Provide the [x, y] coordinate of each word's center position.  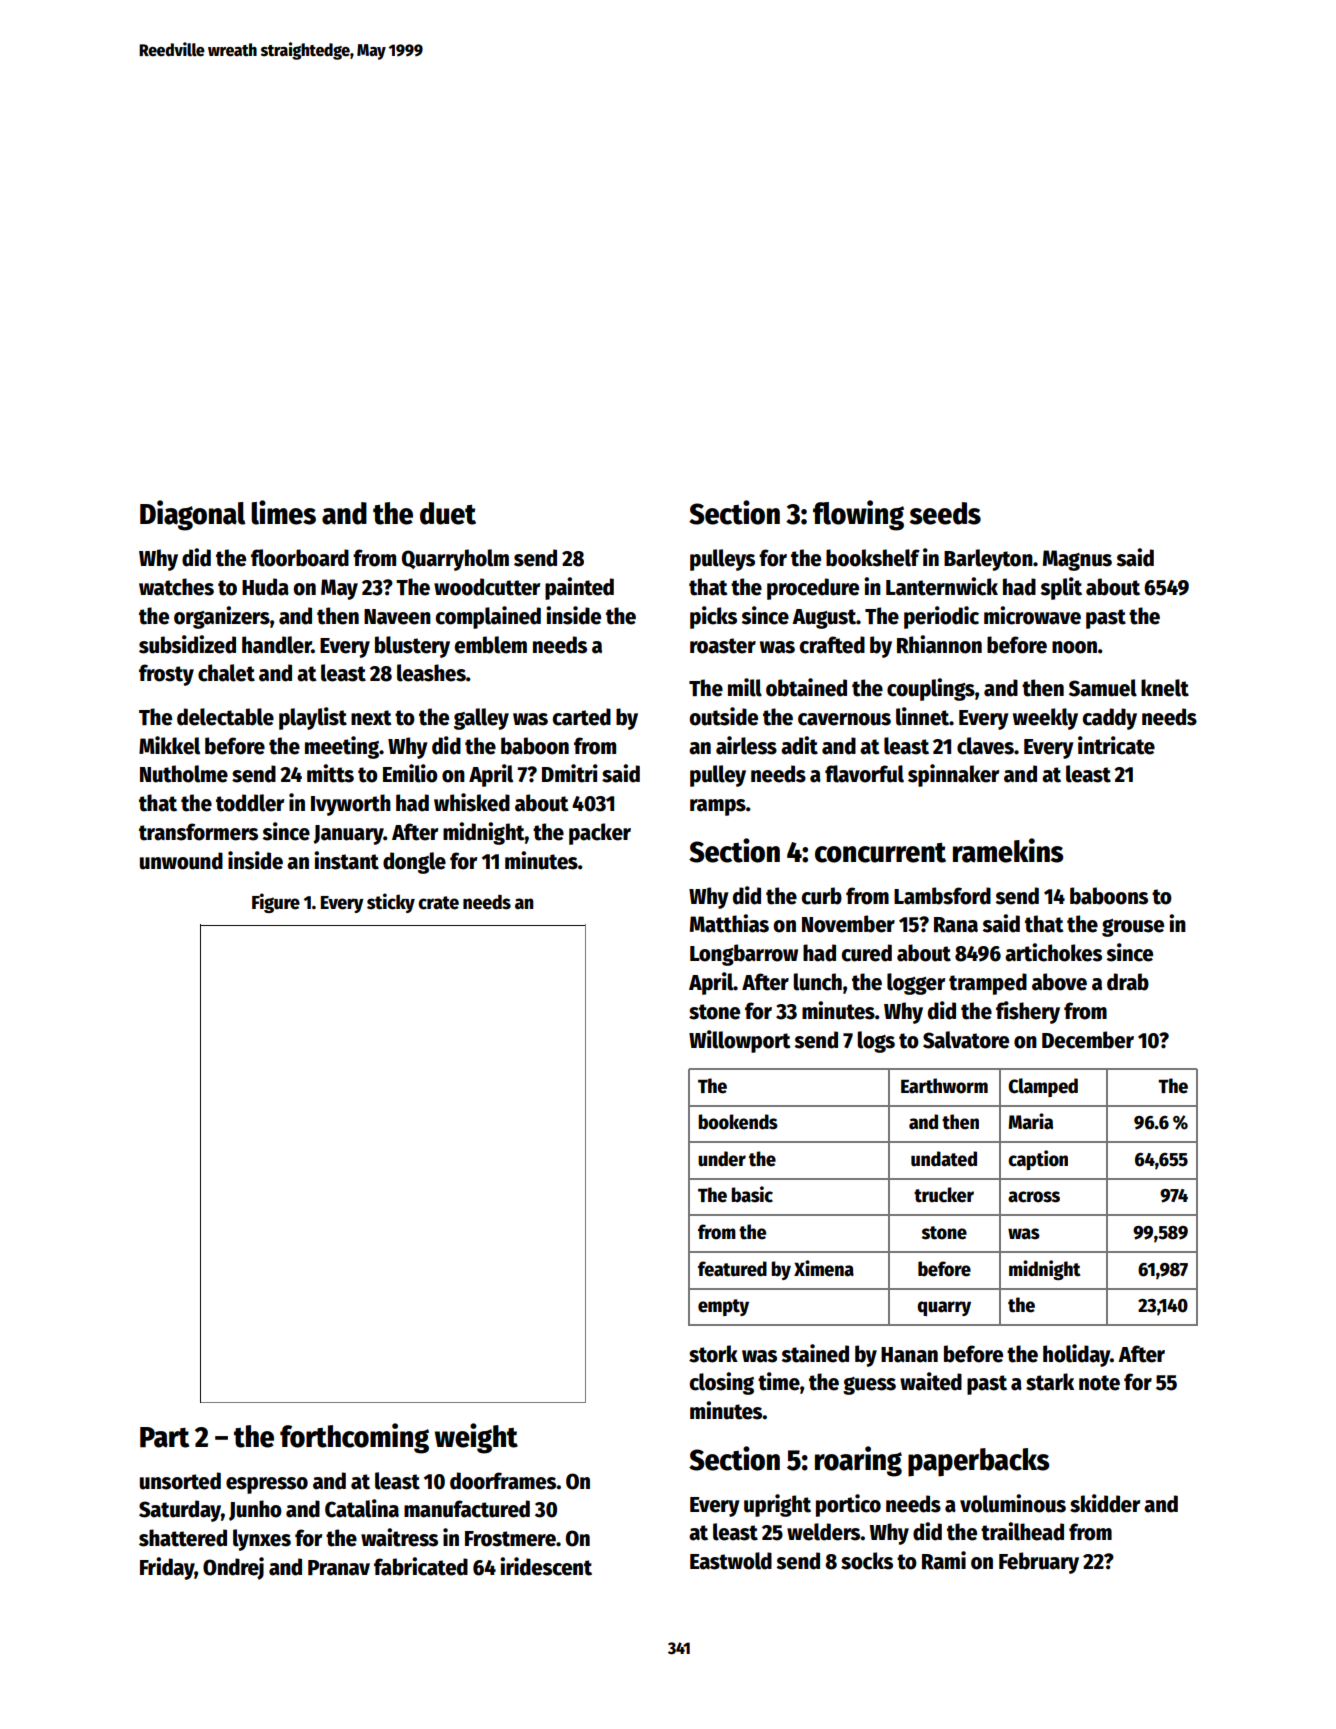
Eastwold [731, 1561]
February [1039, 1563]
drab [1128, 982]
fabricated [421, 1566]
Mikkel [169, 745]
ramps [718, 807]
